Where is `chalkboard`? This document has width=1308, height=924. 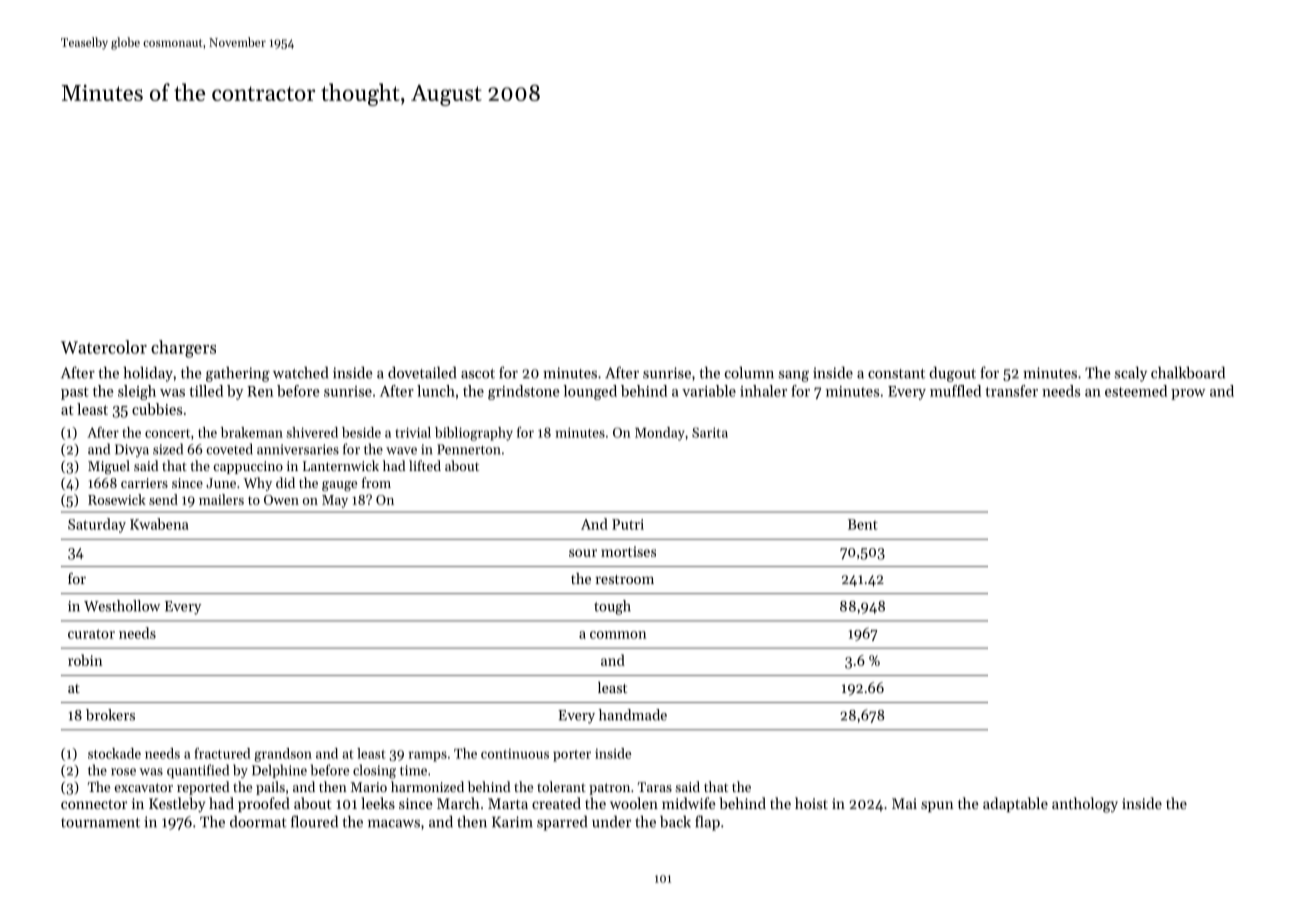 chalkboard is located at coordinates (1188, 372).
